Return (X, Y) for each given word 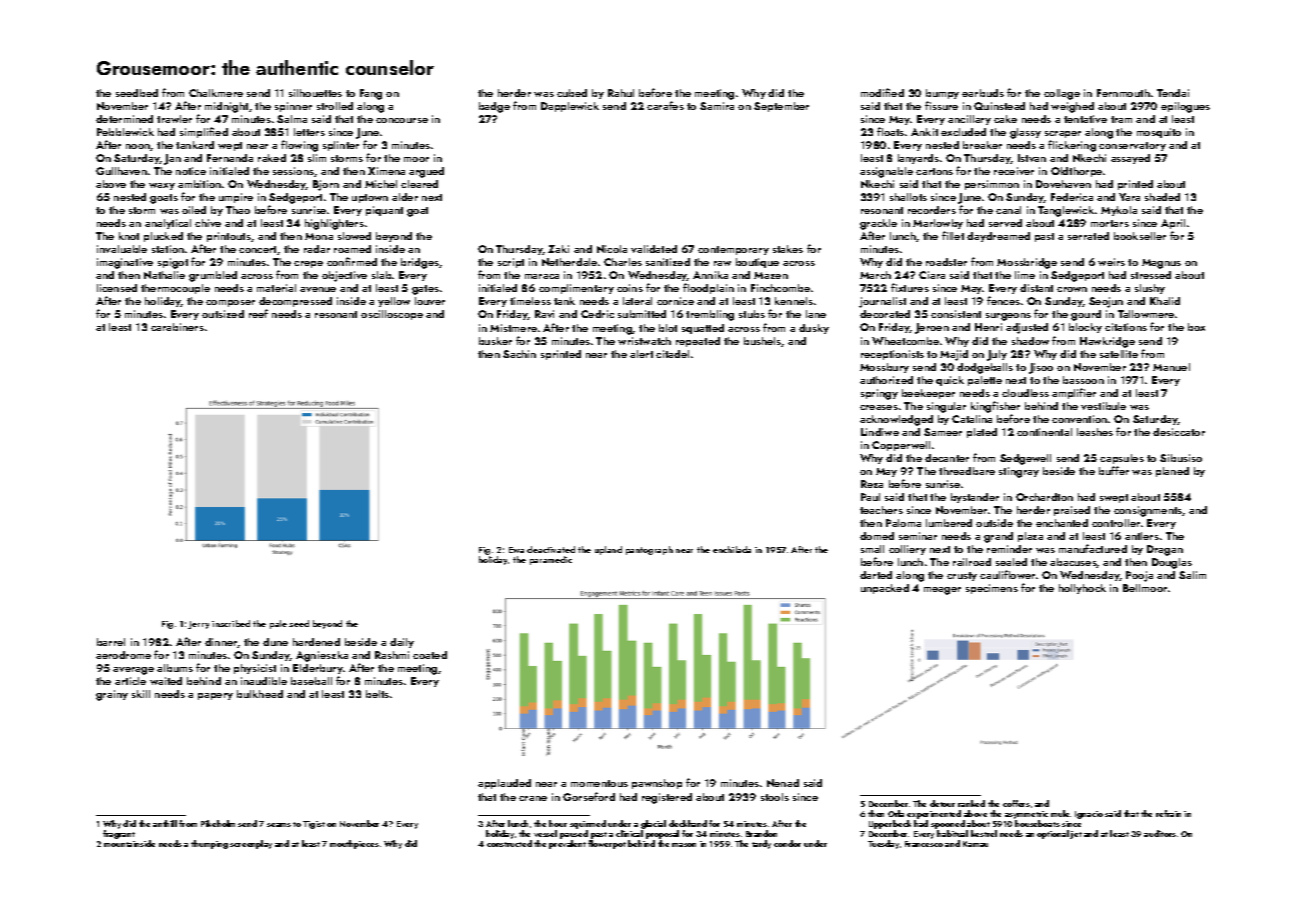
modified (882, 92)
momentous (599, 783)
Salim (1192, 575)
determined (124, 119)
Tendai (1173, 93)
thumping (209, 844)
